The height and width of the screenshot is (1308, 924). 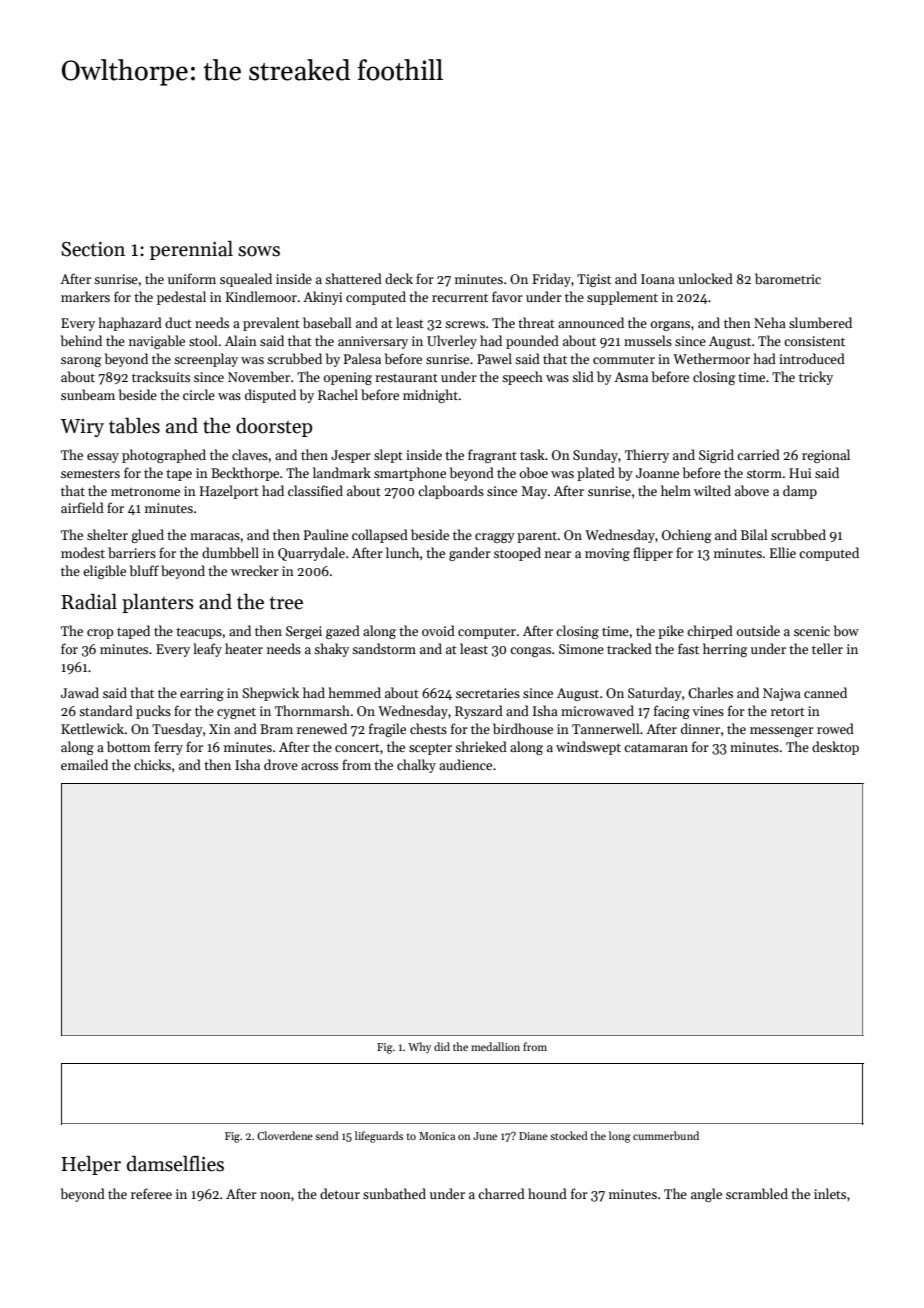 What do you see at coordinates (259, 251) in the screenshot?
I see `sows` at bounding box center [259, 251].
